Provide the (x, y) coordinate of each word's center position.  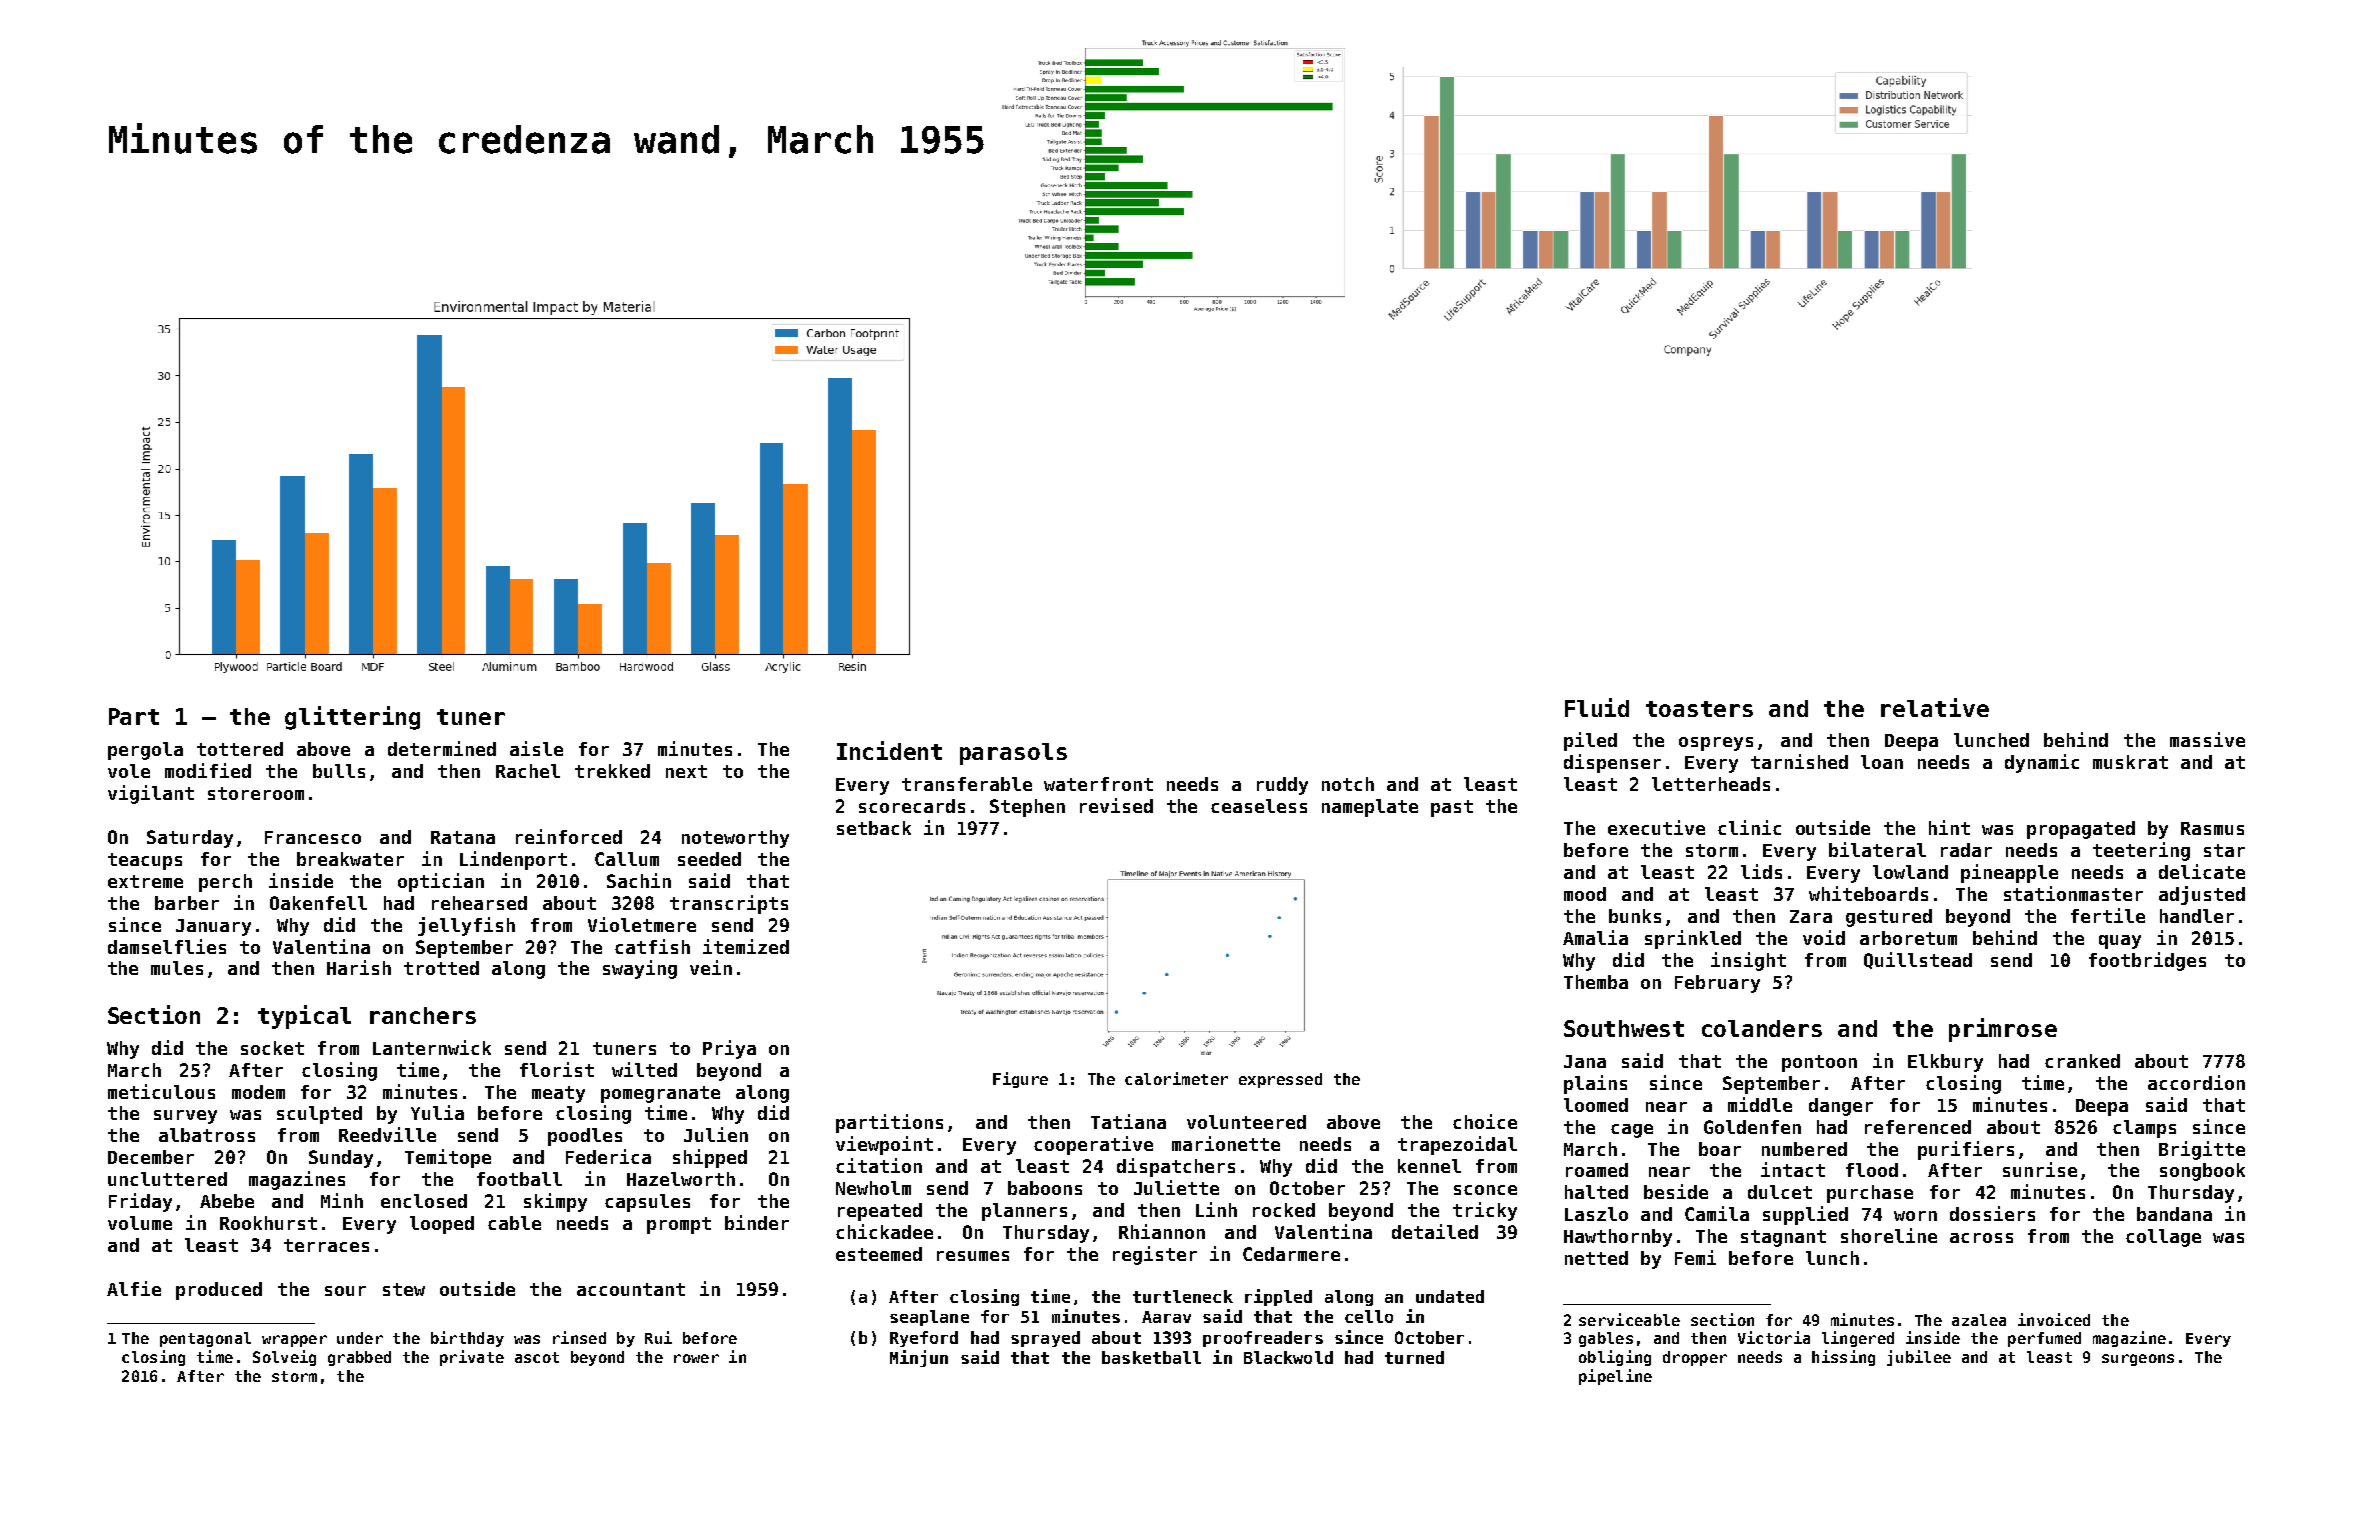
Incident (889, 750)
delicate (2202, 871)
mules (177, 968)
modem (258, 1092)
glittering (352, 718)
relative (1935, 707)
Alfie (134, 1288)
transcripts (729, 904)
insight (1748, 961)
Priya (729, 1049)
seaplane (929, 1318)
